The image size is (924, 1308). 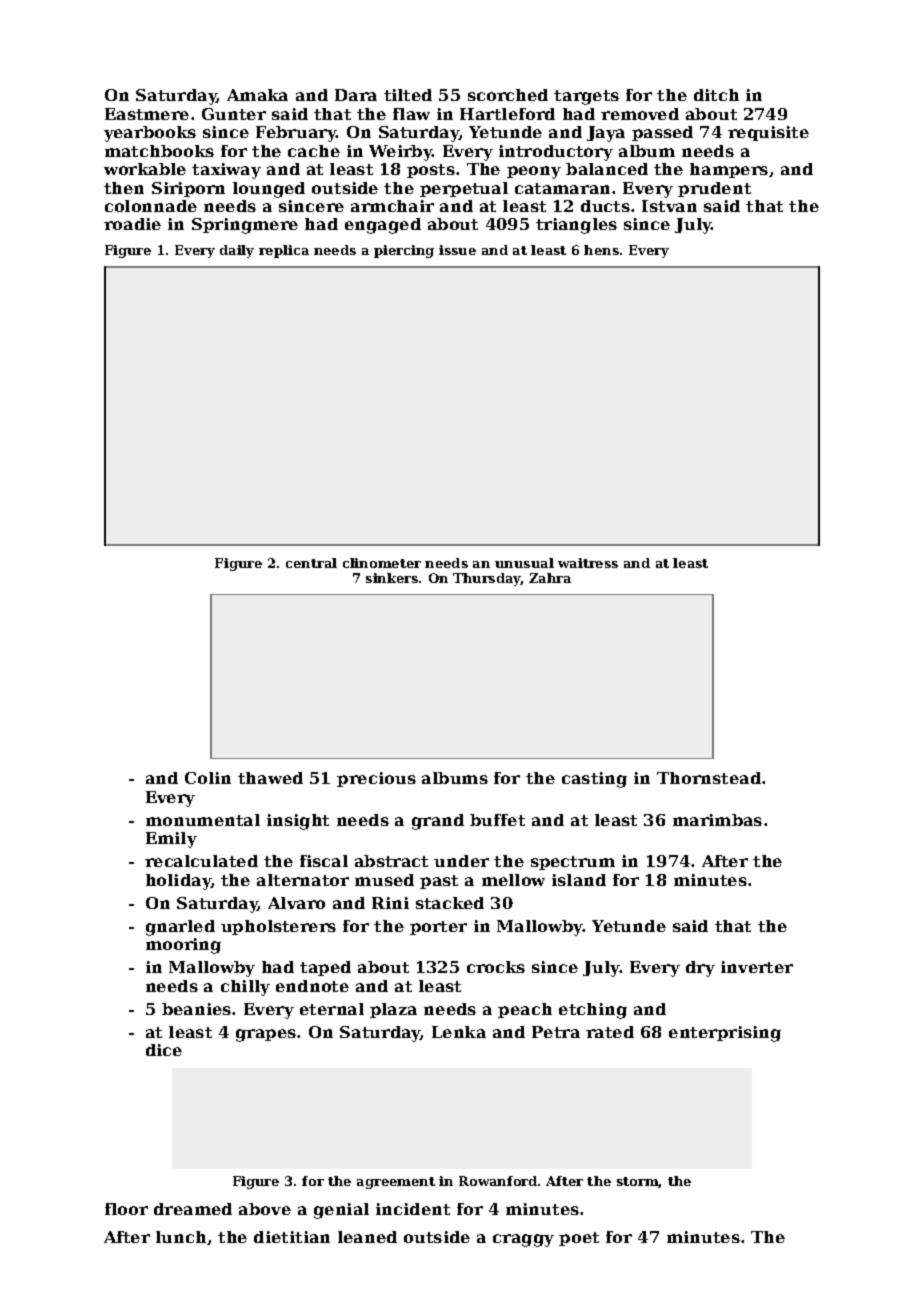 I want to click on Jaya, so click(x=606, y=134).
